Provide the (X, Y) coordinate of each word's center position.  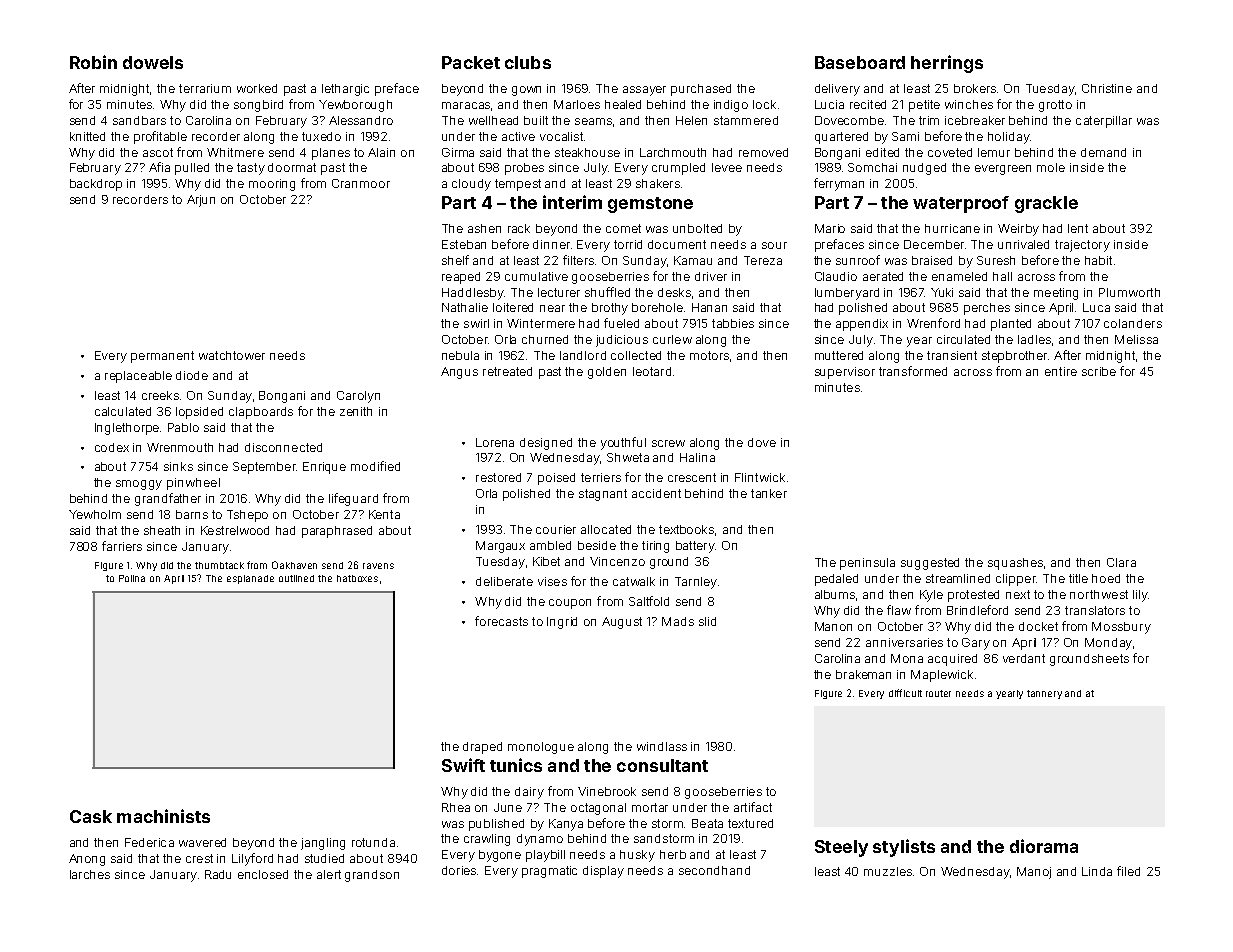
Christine (1107, 88)
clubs (528, 62)
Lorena (495, 442)
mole (1051, 167)
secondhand (714, 870)
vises (552, 581)
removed (763, 152)
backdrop (96, 185)
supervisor (845, 373)
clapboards (261, 413)
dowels (153, 62)
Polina (132, 578)
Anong (87, 860)
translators (1095, 610)
